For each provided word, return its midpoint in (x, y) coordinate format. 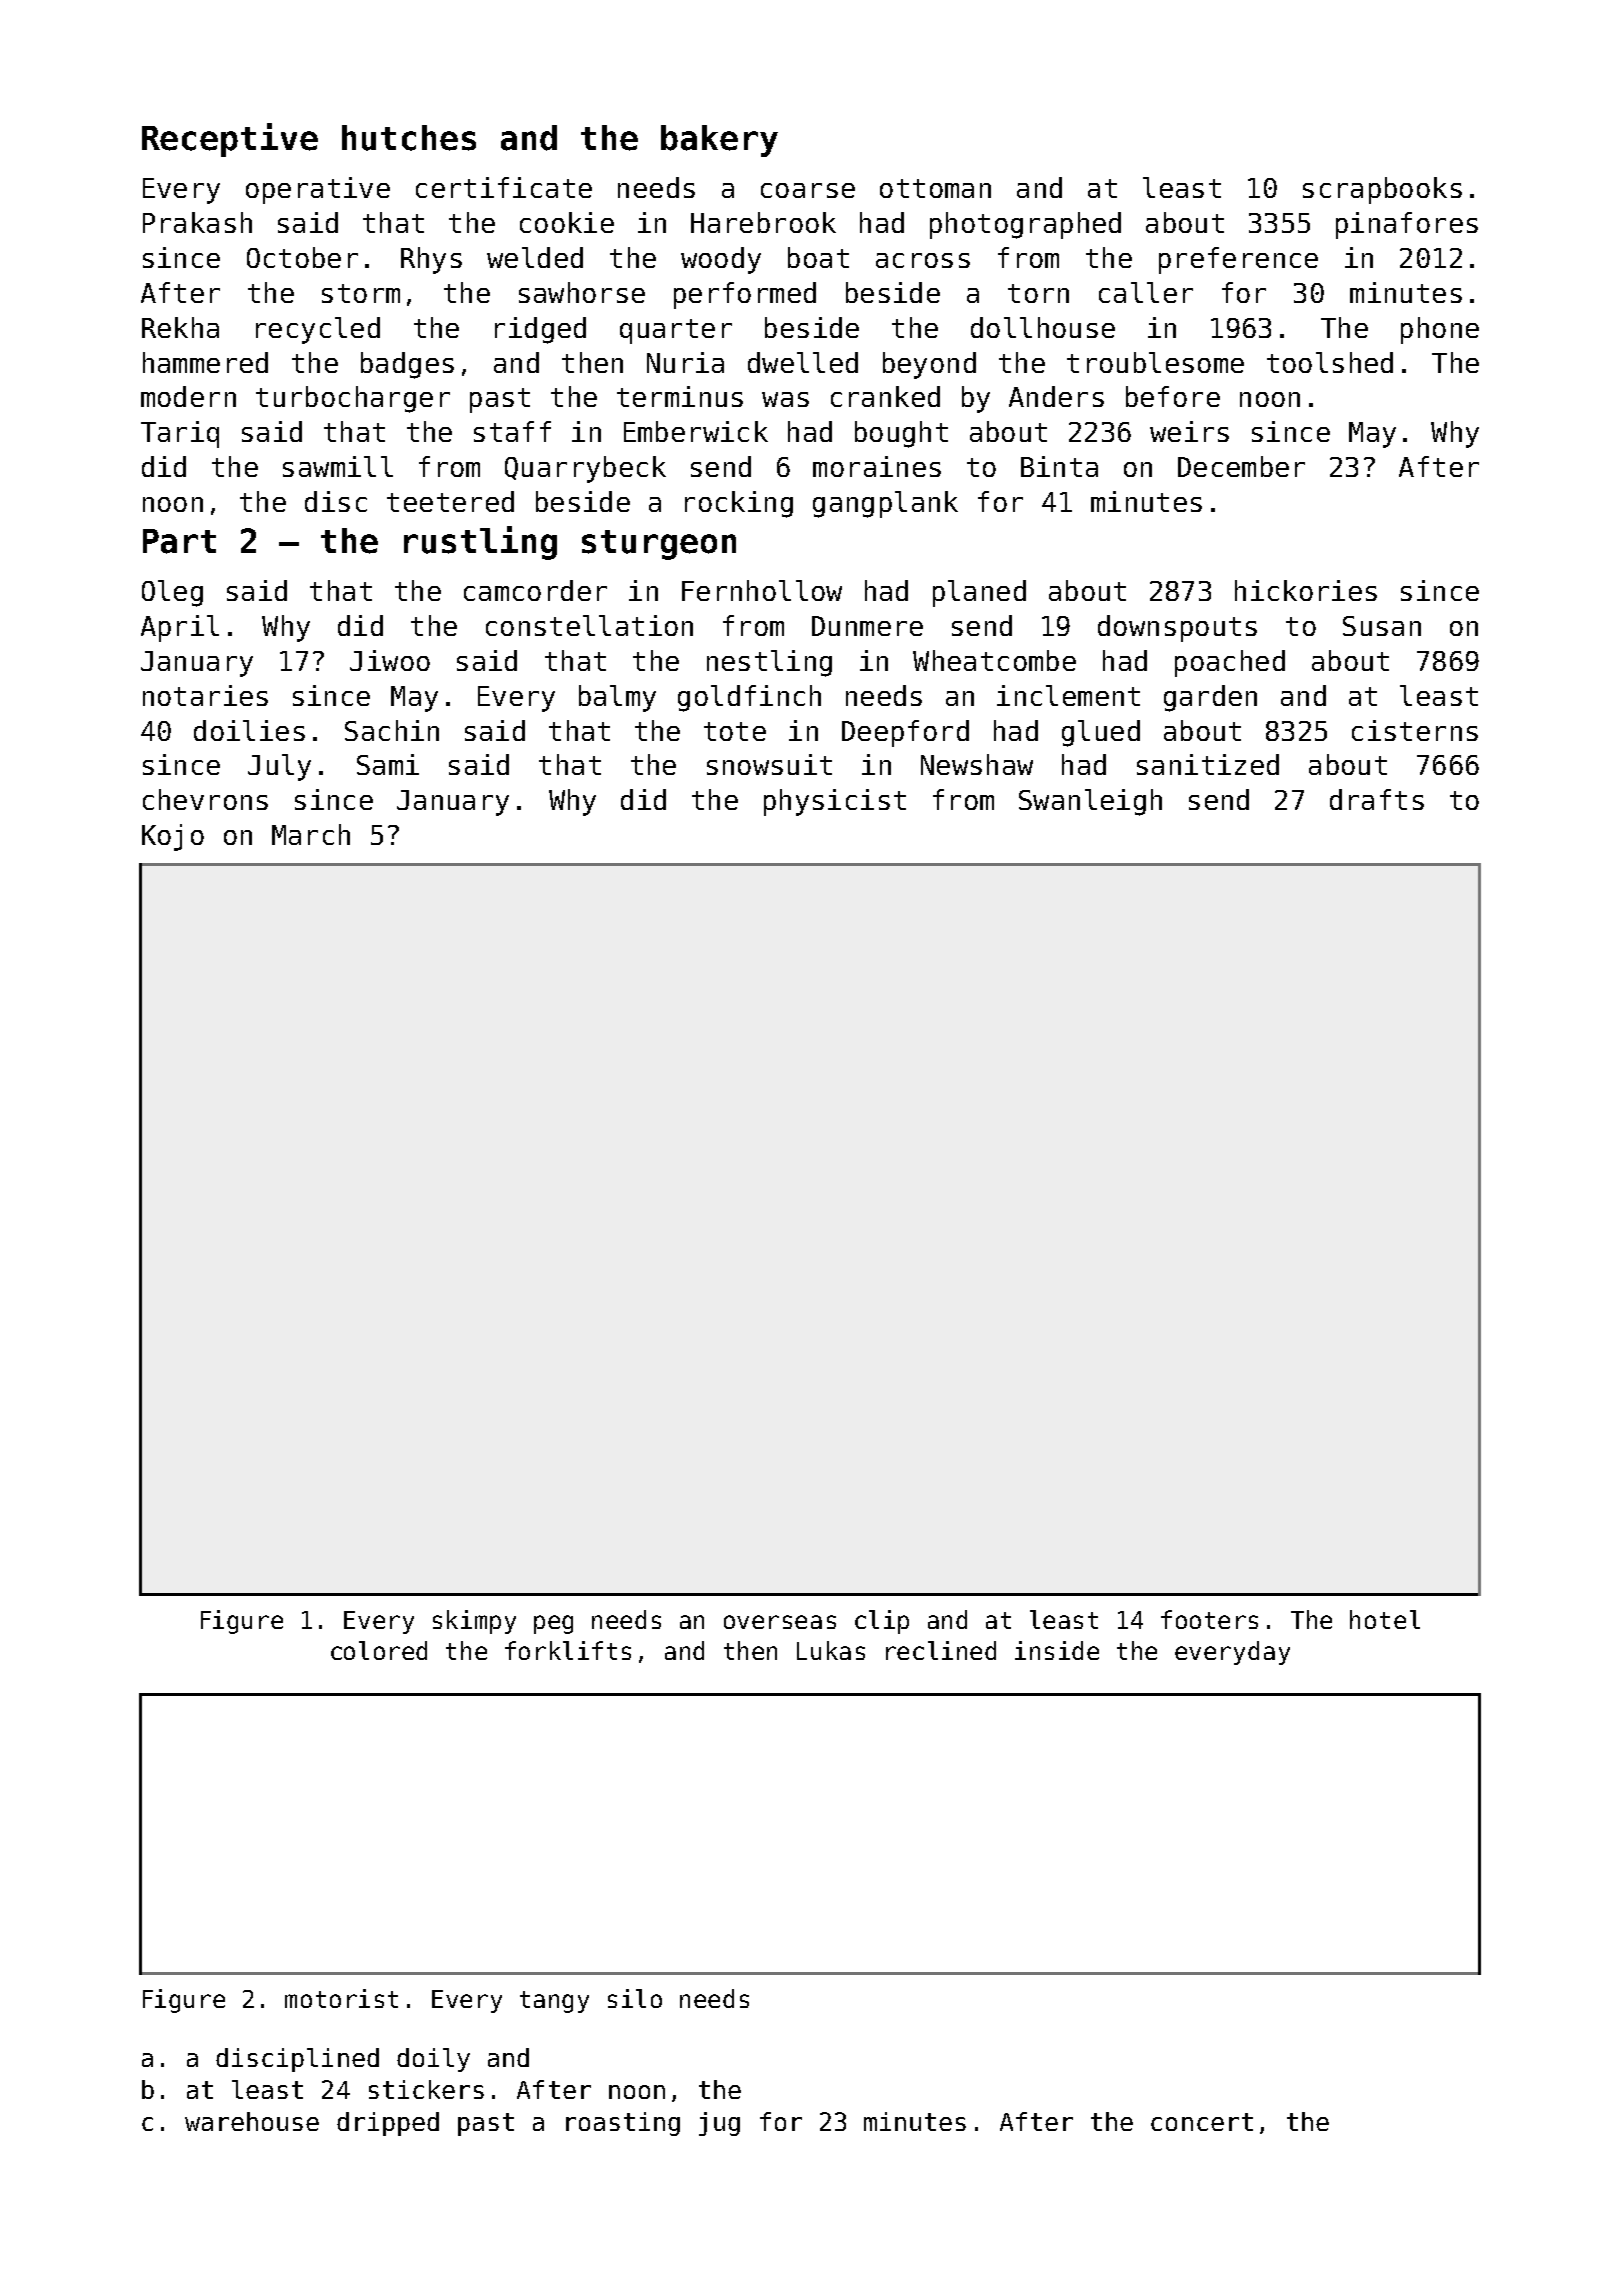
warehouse (252, 2121)
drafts (1377, 799)
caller (1146, 292)
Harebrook (763, 222)
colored (379, 1650)
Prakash (197, 222)
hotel (1385, 1619)
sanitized (1208, 764)
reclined (941, 1650)
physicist (835, 802)
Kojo (173, 837)
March (311, 834)
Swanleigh (1090, 802)
